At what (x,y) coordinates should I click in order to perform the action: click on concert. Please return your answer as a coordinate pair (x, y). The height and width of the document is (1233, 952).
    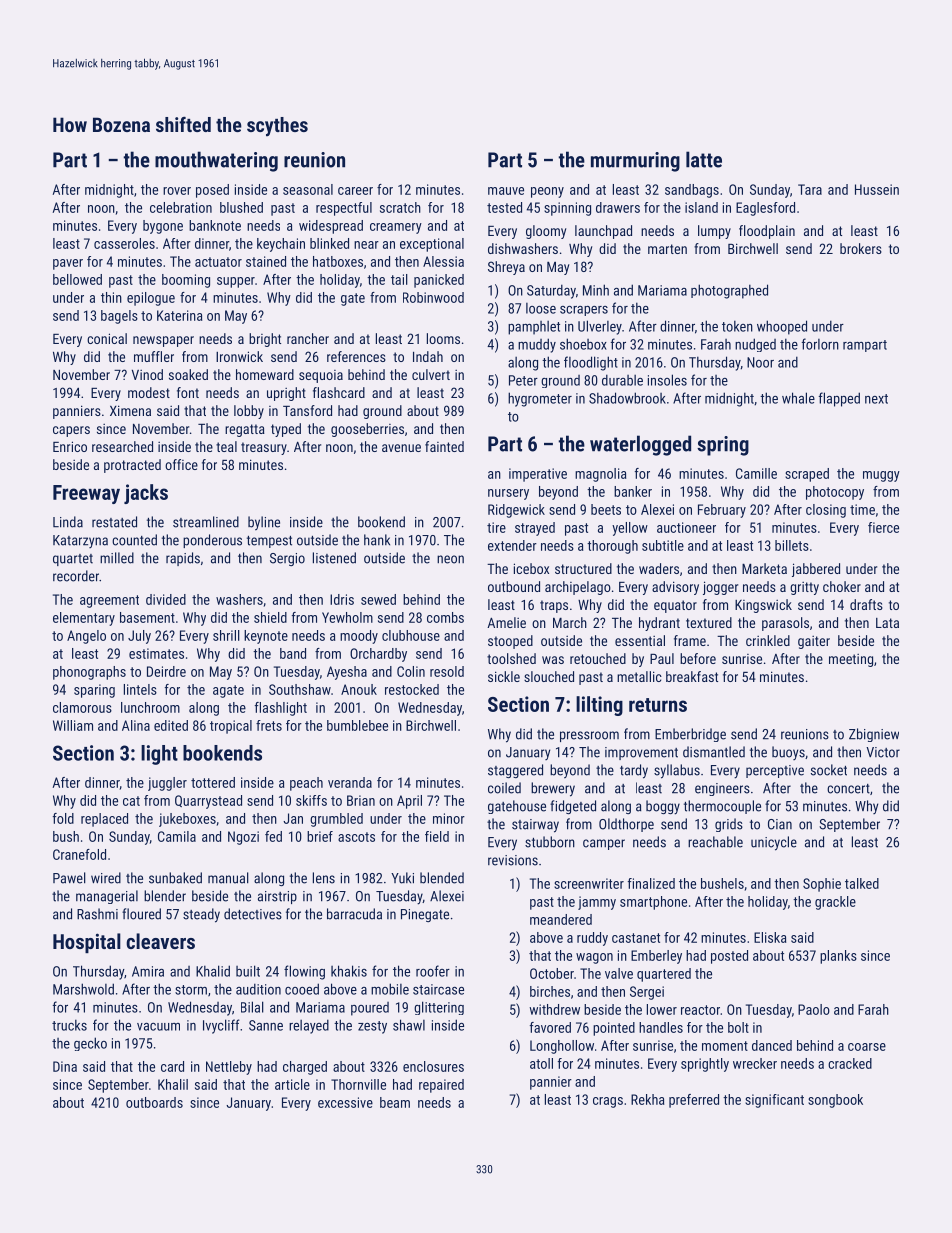
    Looking at the image, I should click on (848, 789).
